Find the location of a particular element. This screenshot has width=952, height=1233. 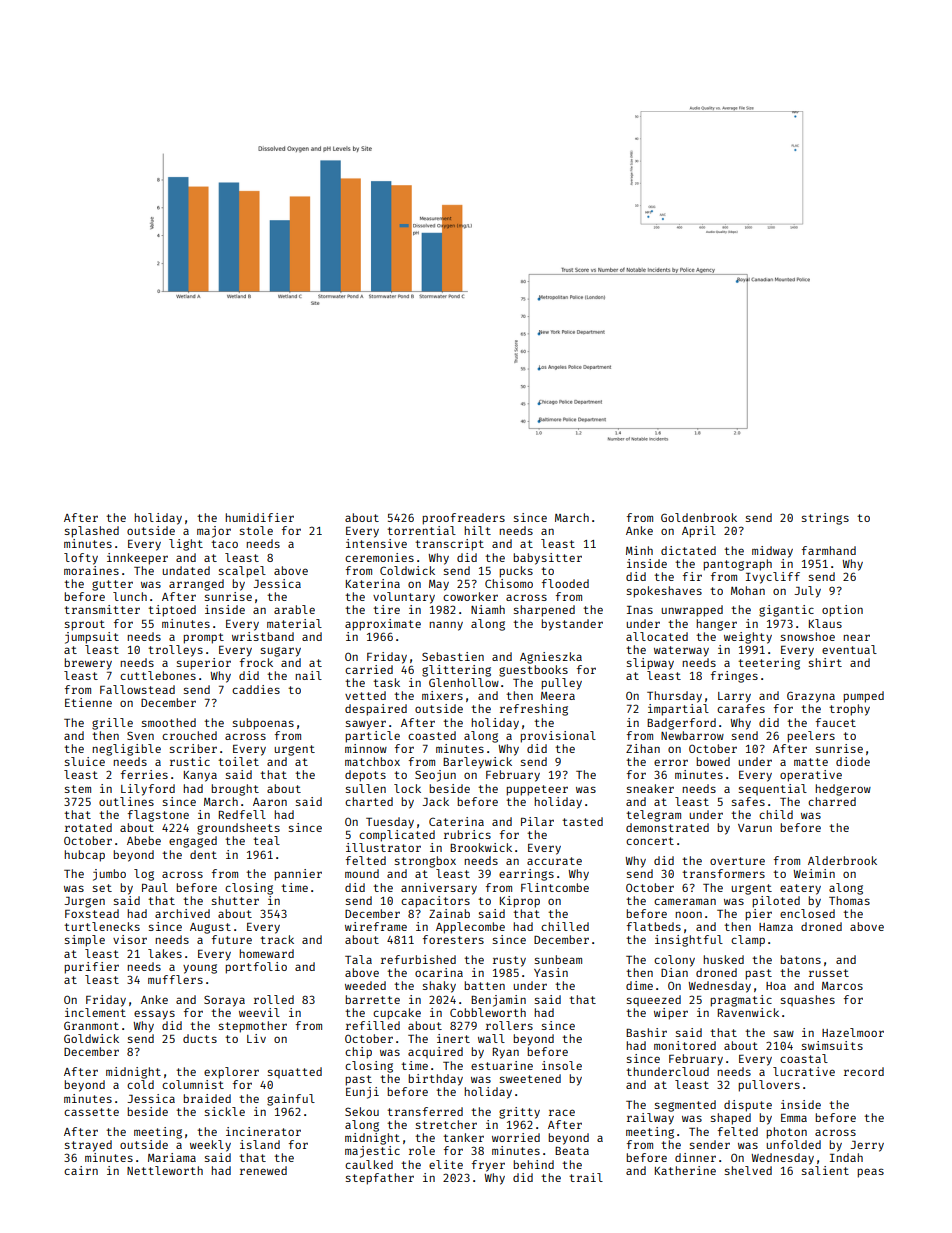

humidifier is located at coordinates (259, 517).
